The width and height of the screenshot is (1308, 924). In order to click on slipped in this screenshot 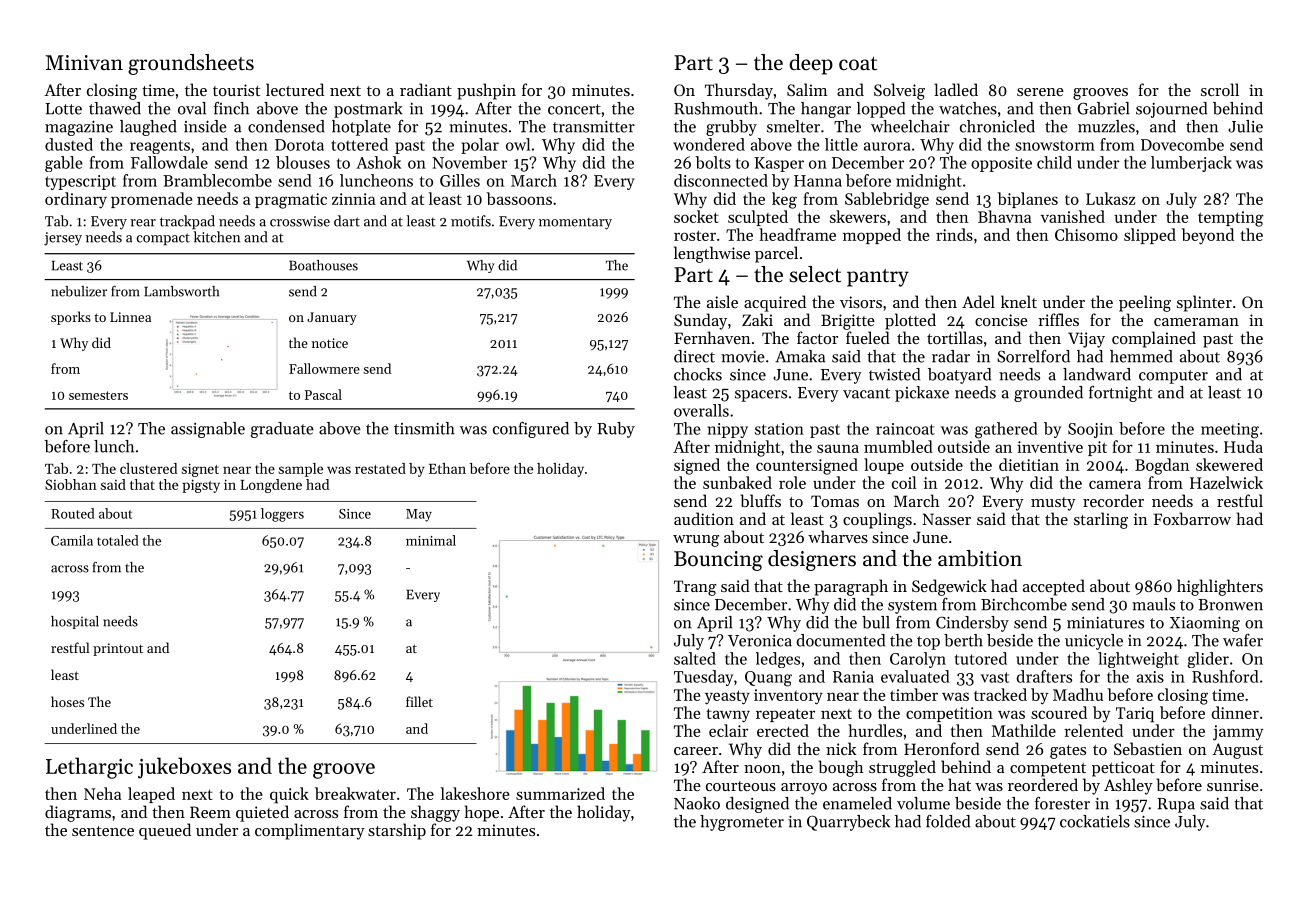, I will do `click(1150, 236)`.
